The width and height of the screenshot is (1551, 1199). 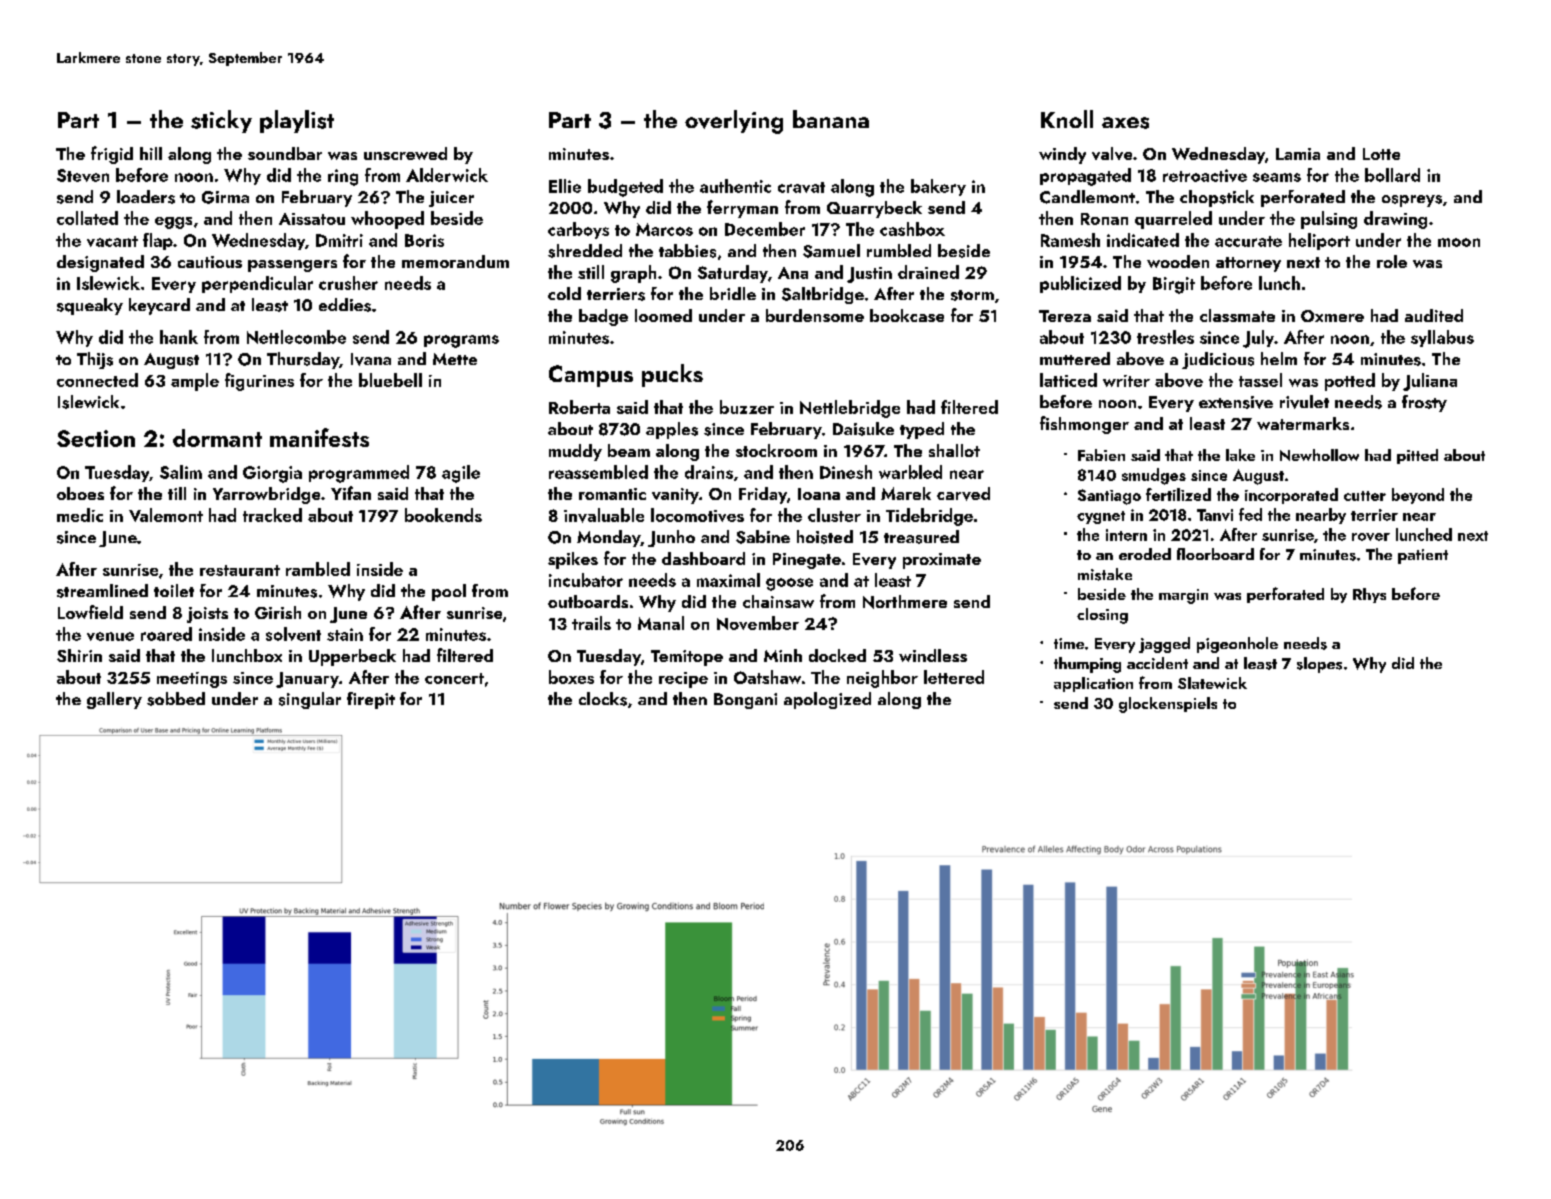 I want to click on frigid, so click(x=112, y=155).
